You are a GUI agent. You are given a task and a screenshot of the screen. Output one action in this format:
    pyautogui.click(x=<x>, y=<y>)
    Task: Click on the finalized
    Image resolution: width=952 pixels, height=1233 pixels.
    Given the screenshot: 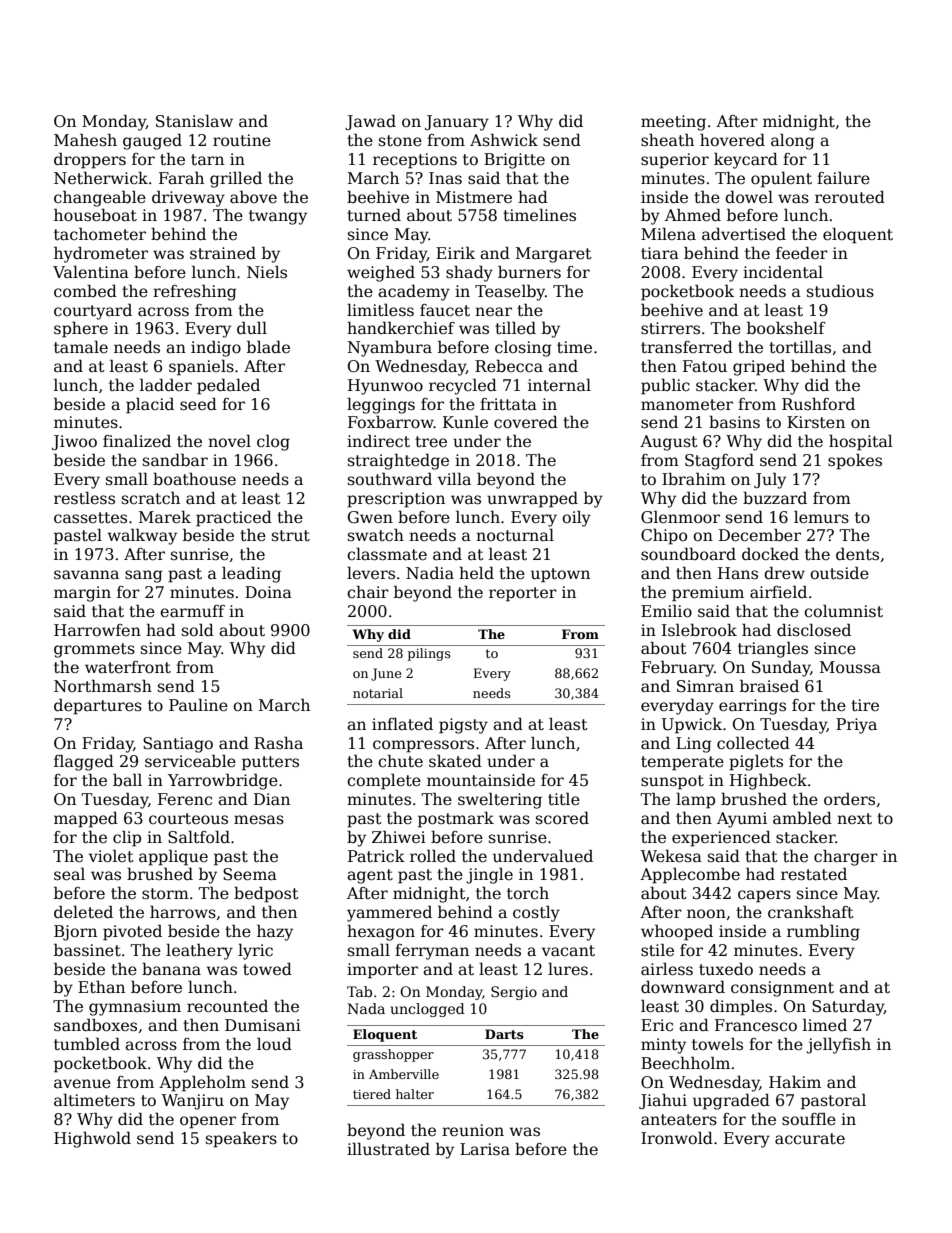 What is the action you would take?
    pyautogui.click(x=137, y=440)
